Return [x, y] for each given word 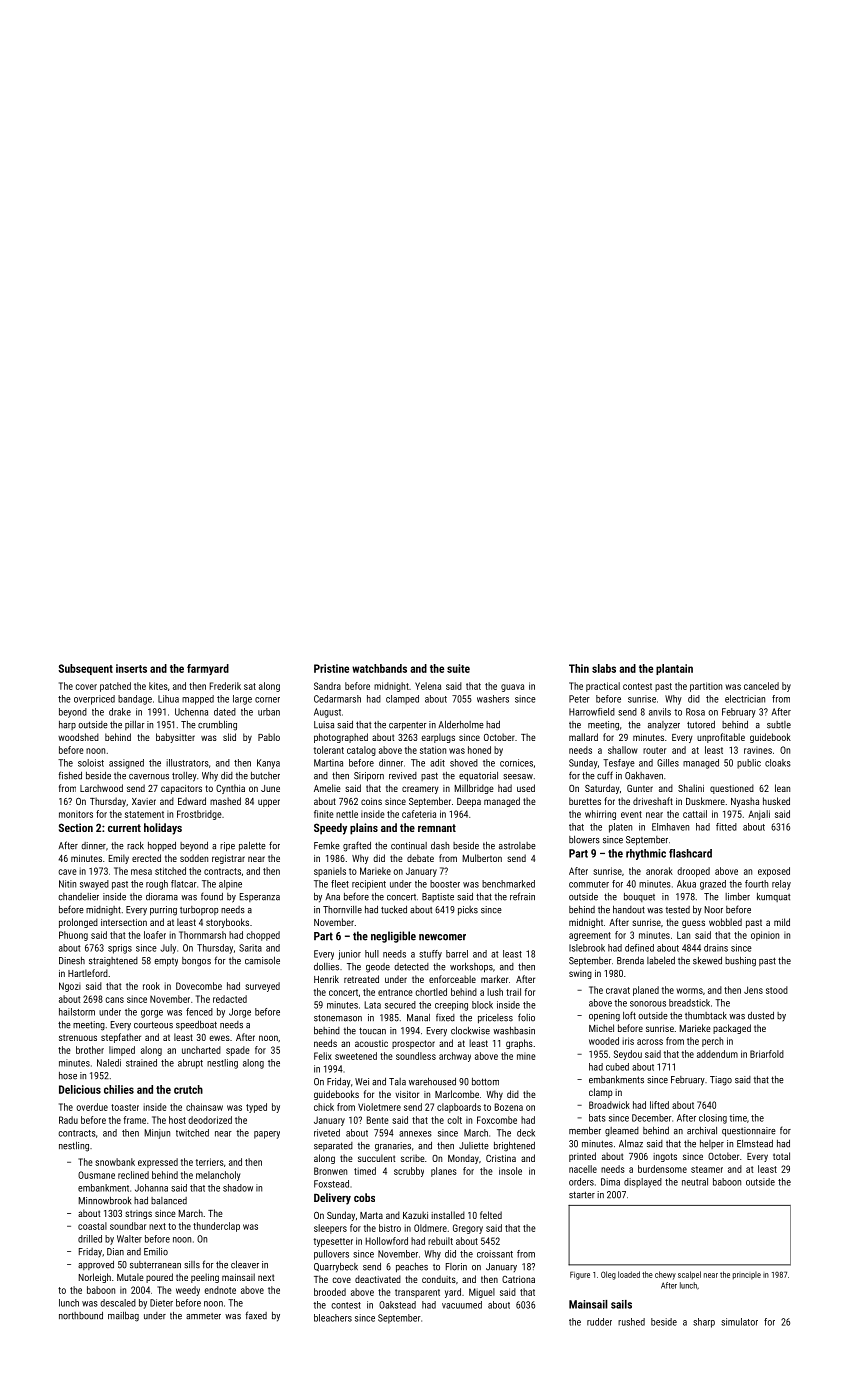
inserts [131, 668]
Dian [115, 1252]
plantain [674, 669]
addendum [717, 1054]
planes [444, 1172]
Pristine [331, 668]
